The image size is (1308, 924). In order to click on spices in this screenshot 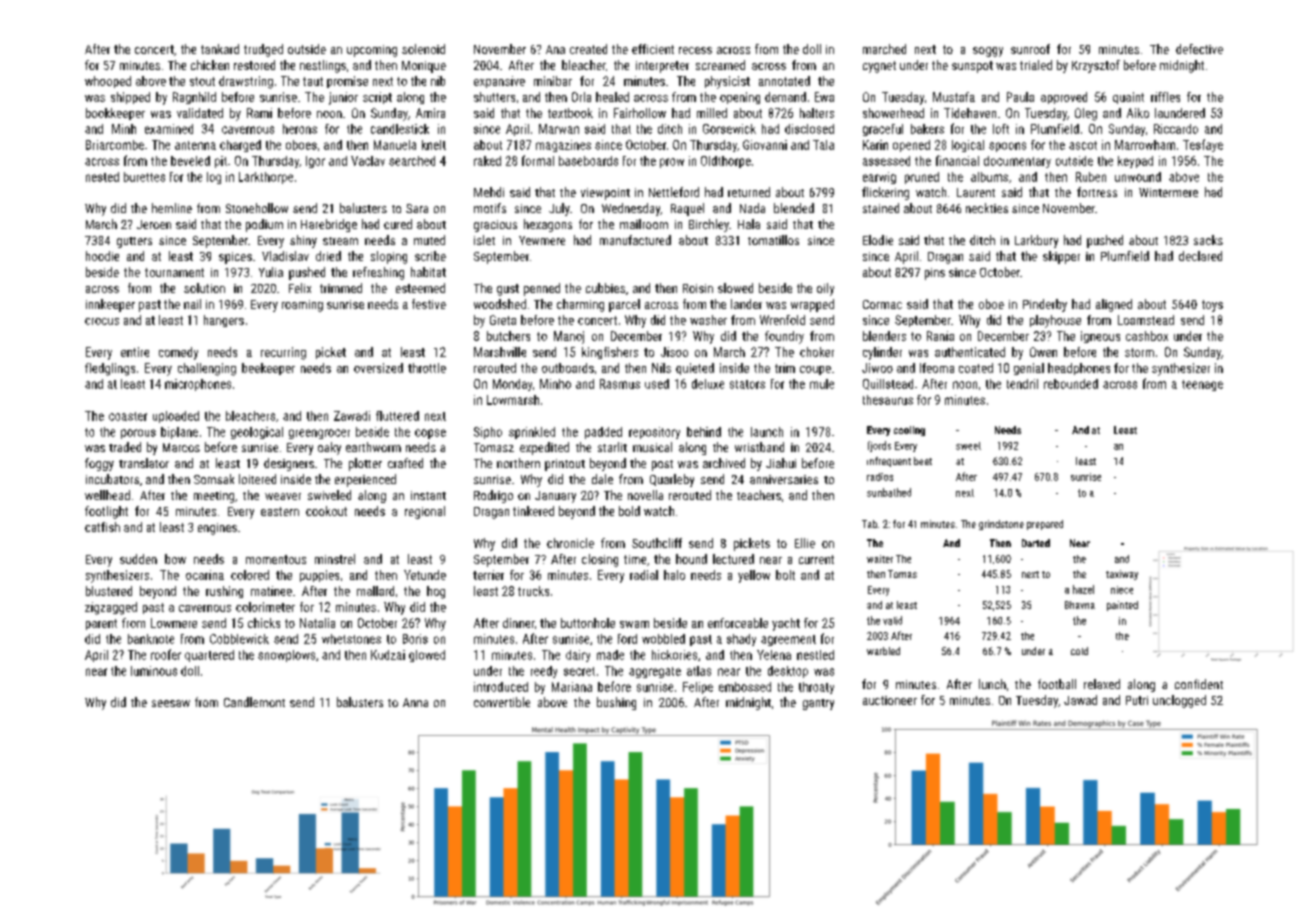, I will do `click(235, 258)`.
